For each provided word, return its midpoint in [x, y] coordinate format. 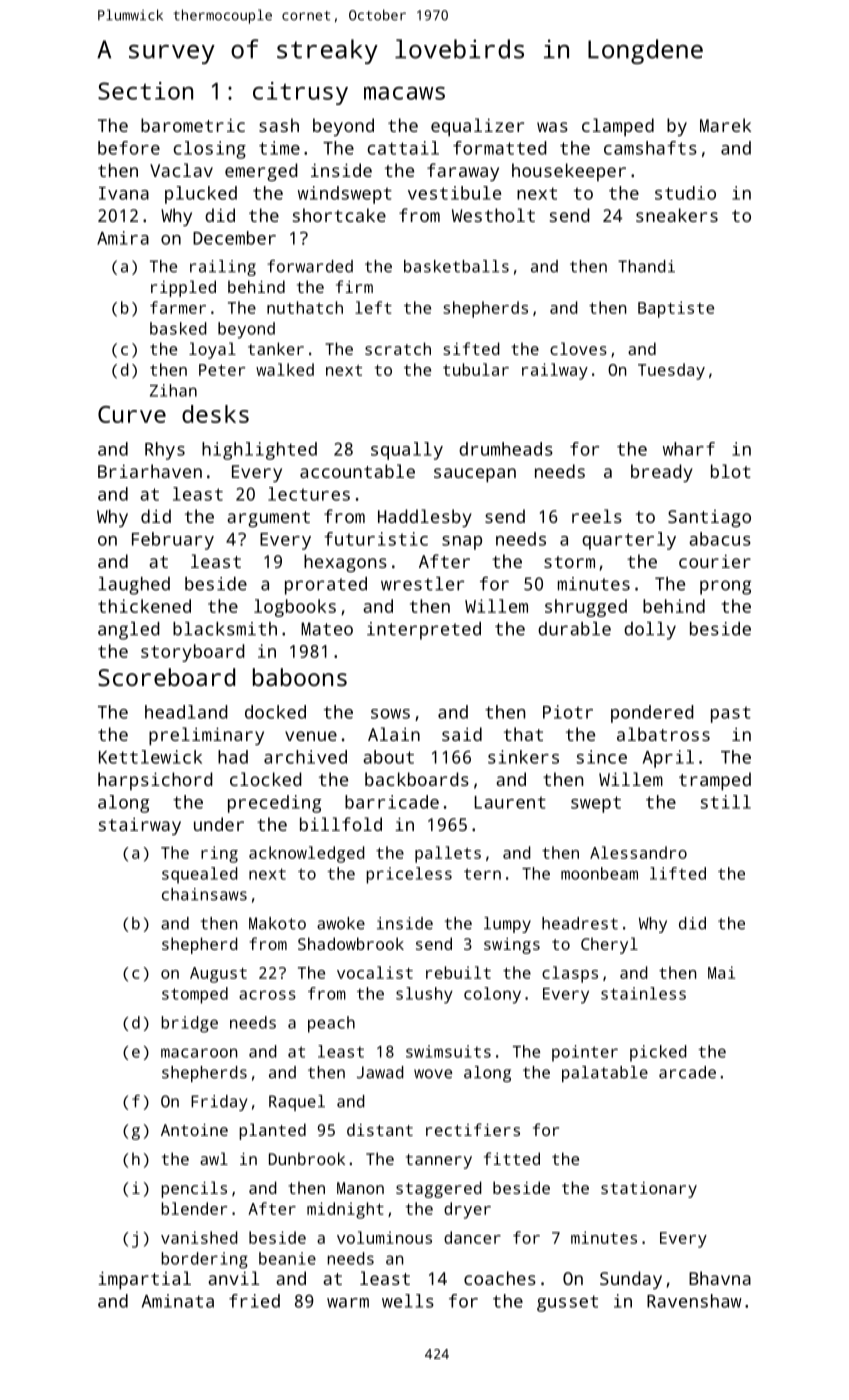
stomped [195, 995]
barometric [193, 125]
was [552, 127]
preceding [274, 804]
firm [354, 286]
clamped [618, 127]
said [462, 734]
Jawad [380, 1072]
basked [178, 328]
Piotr [568, 712]
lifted [678, 873]
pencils [194, 1189]
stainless [643, 993]
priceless [409, 875]
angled [129, 631]
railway [555, 371]
